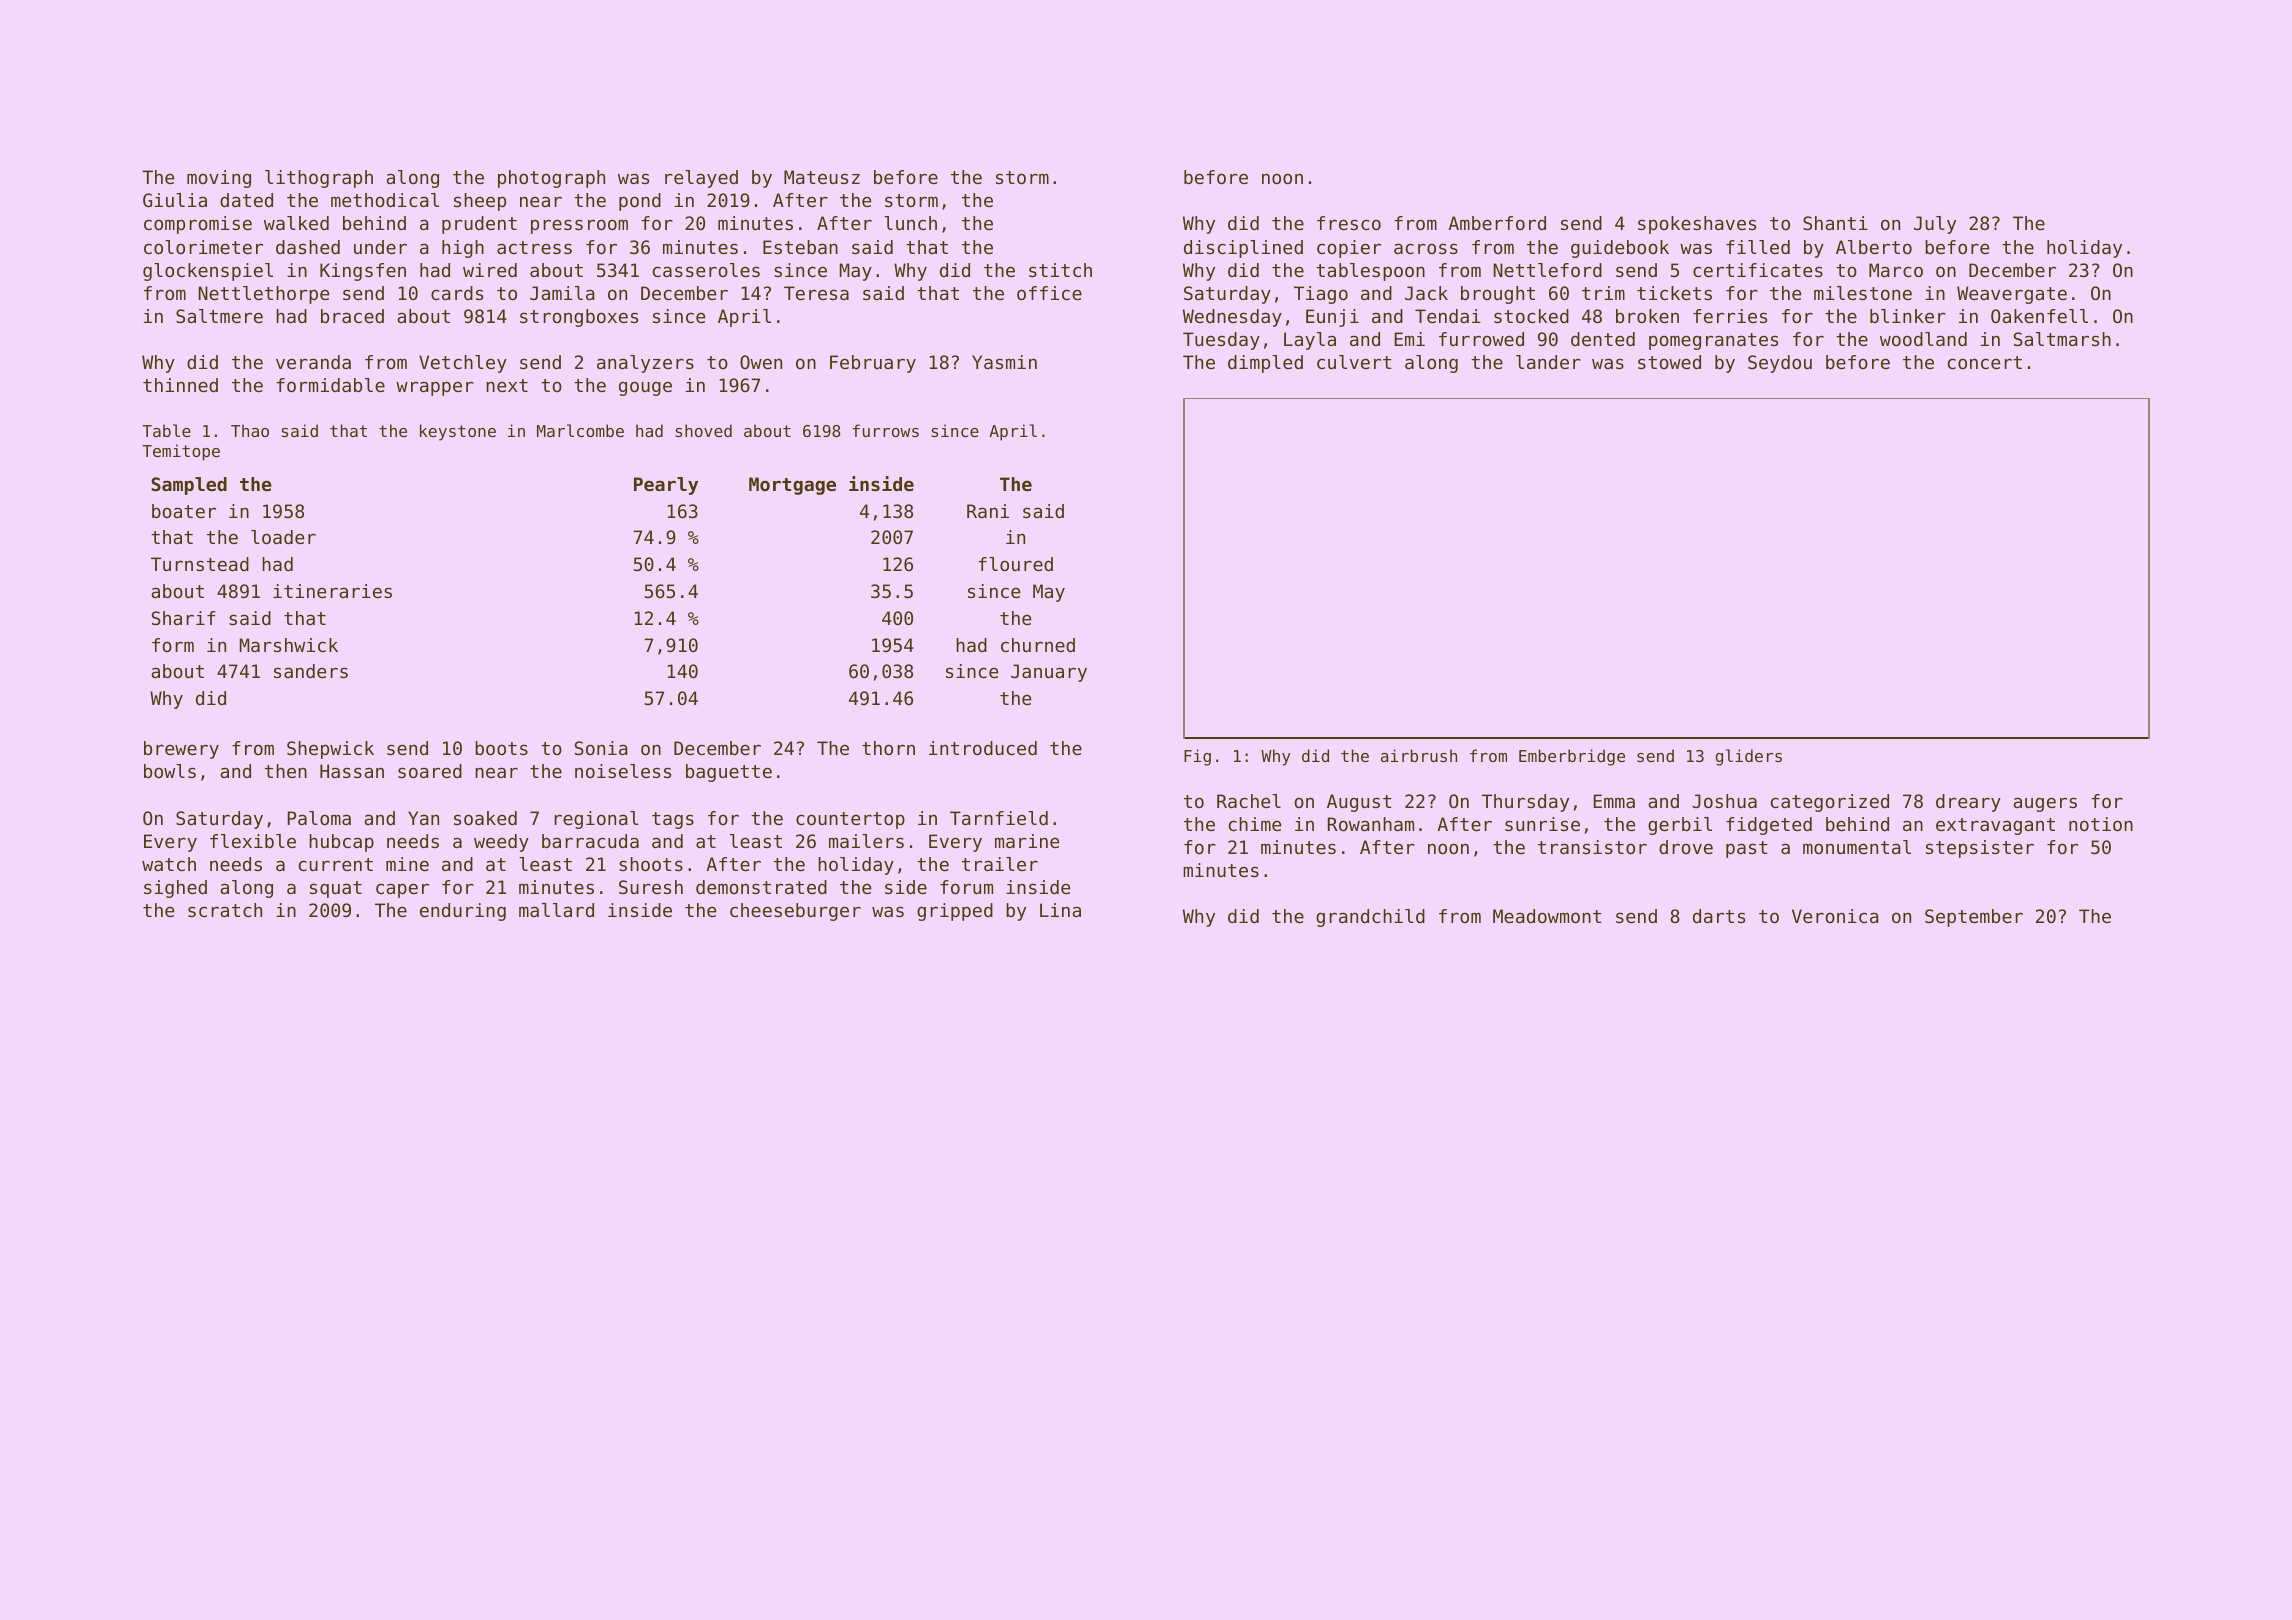 The width and height of the screenshot is (2292, 1620). I want to click on floured, so click(1015, 564).
